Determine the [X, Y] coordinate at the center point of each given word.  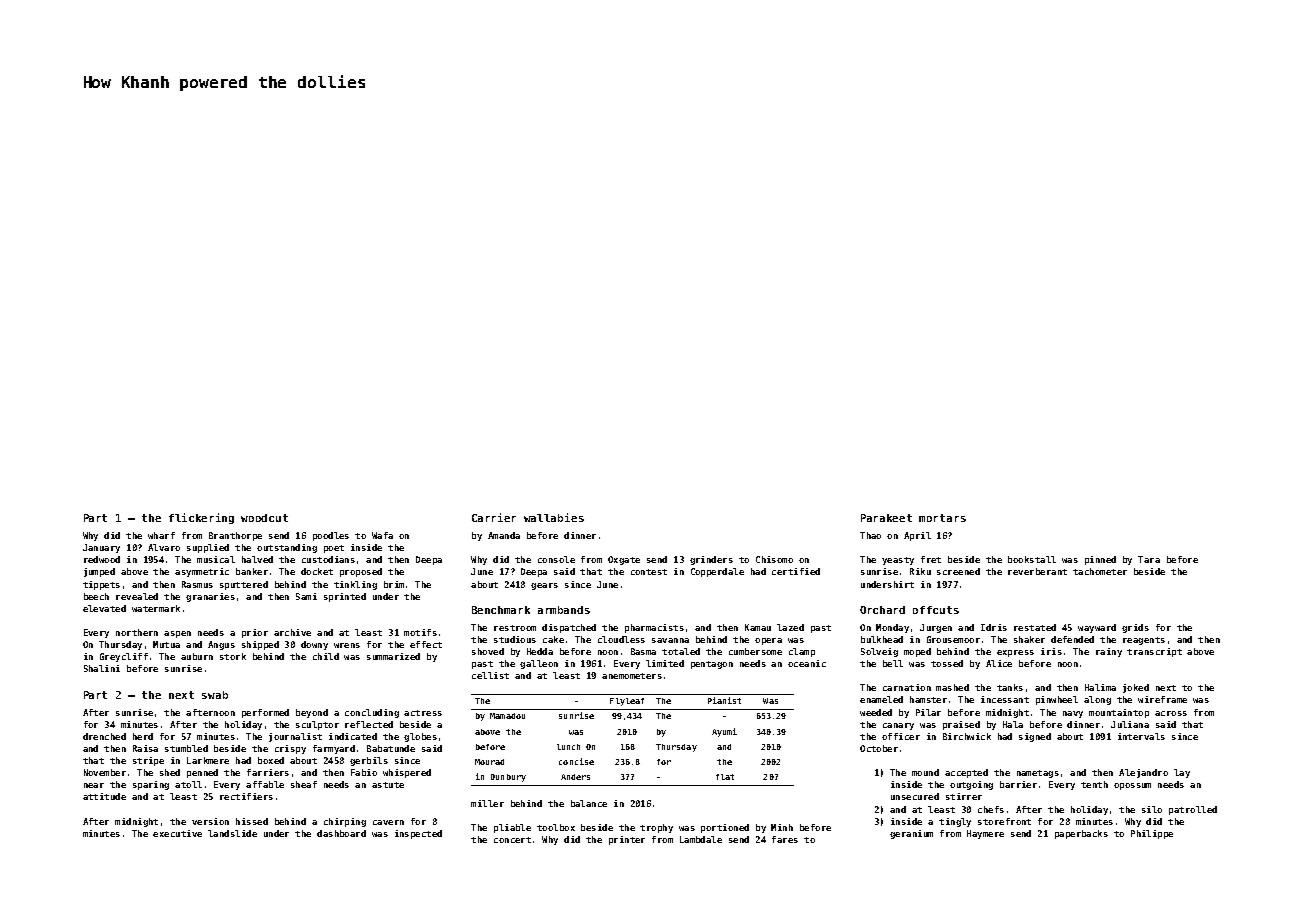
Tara [1149, 559]
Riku [920, 571]
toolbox [556, 827]
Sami [306, 596]
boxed [271, 760]
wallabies [554, 517]
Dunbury [508, 778]
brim [394, 584]
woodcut [264, 518]
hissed [252, 821]
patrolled [1193, 810]
